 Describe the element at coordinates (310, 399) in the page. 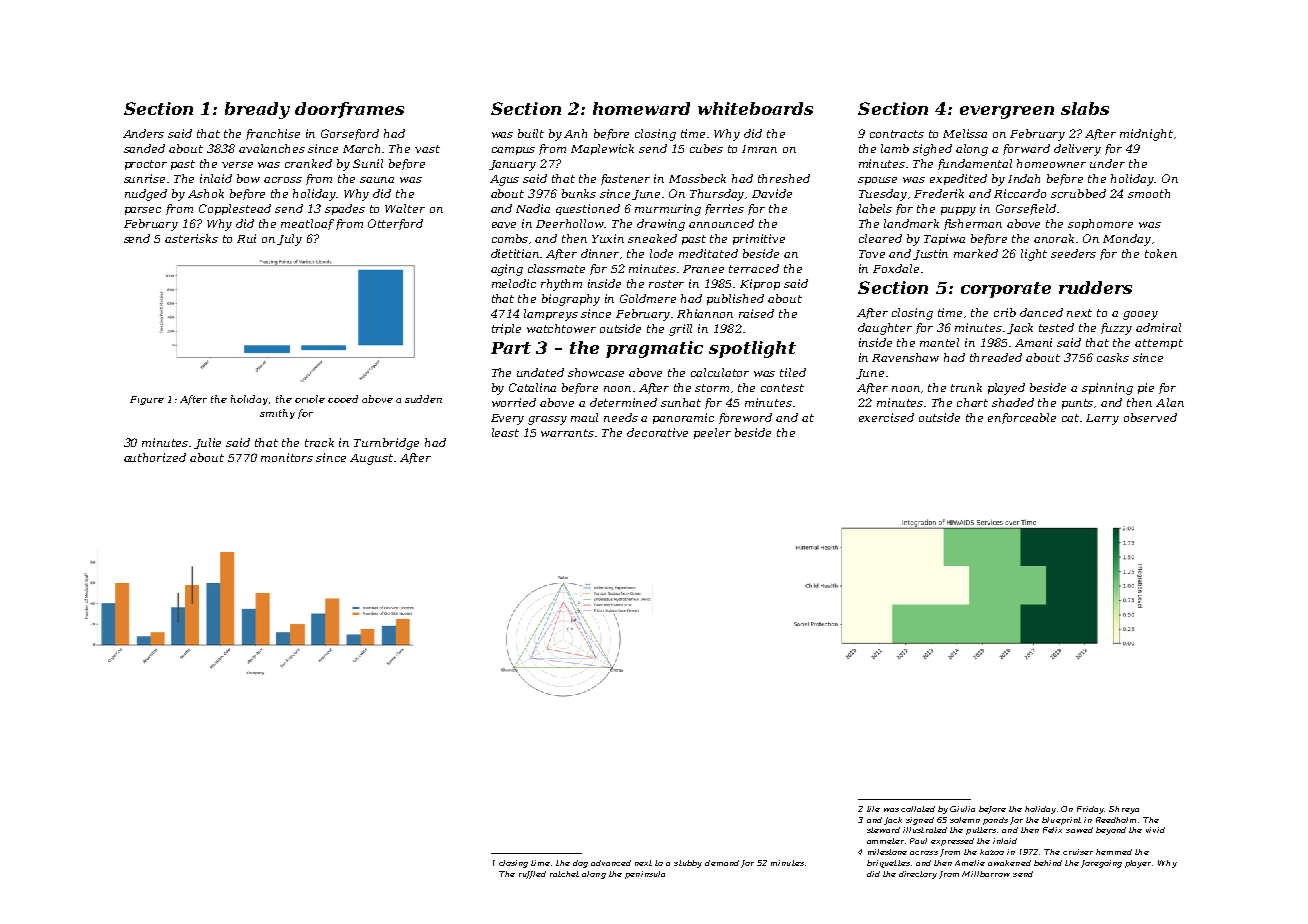

I see `oriole` at that location.
